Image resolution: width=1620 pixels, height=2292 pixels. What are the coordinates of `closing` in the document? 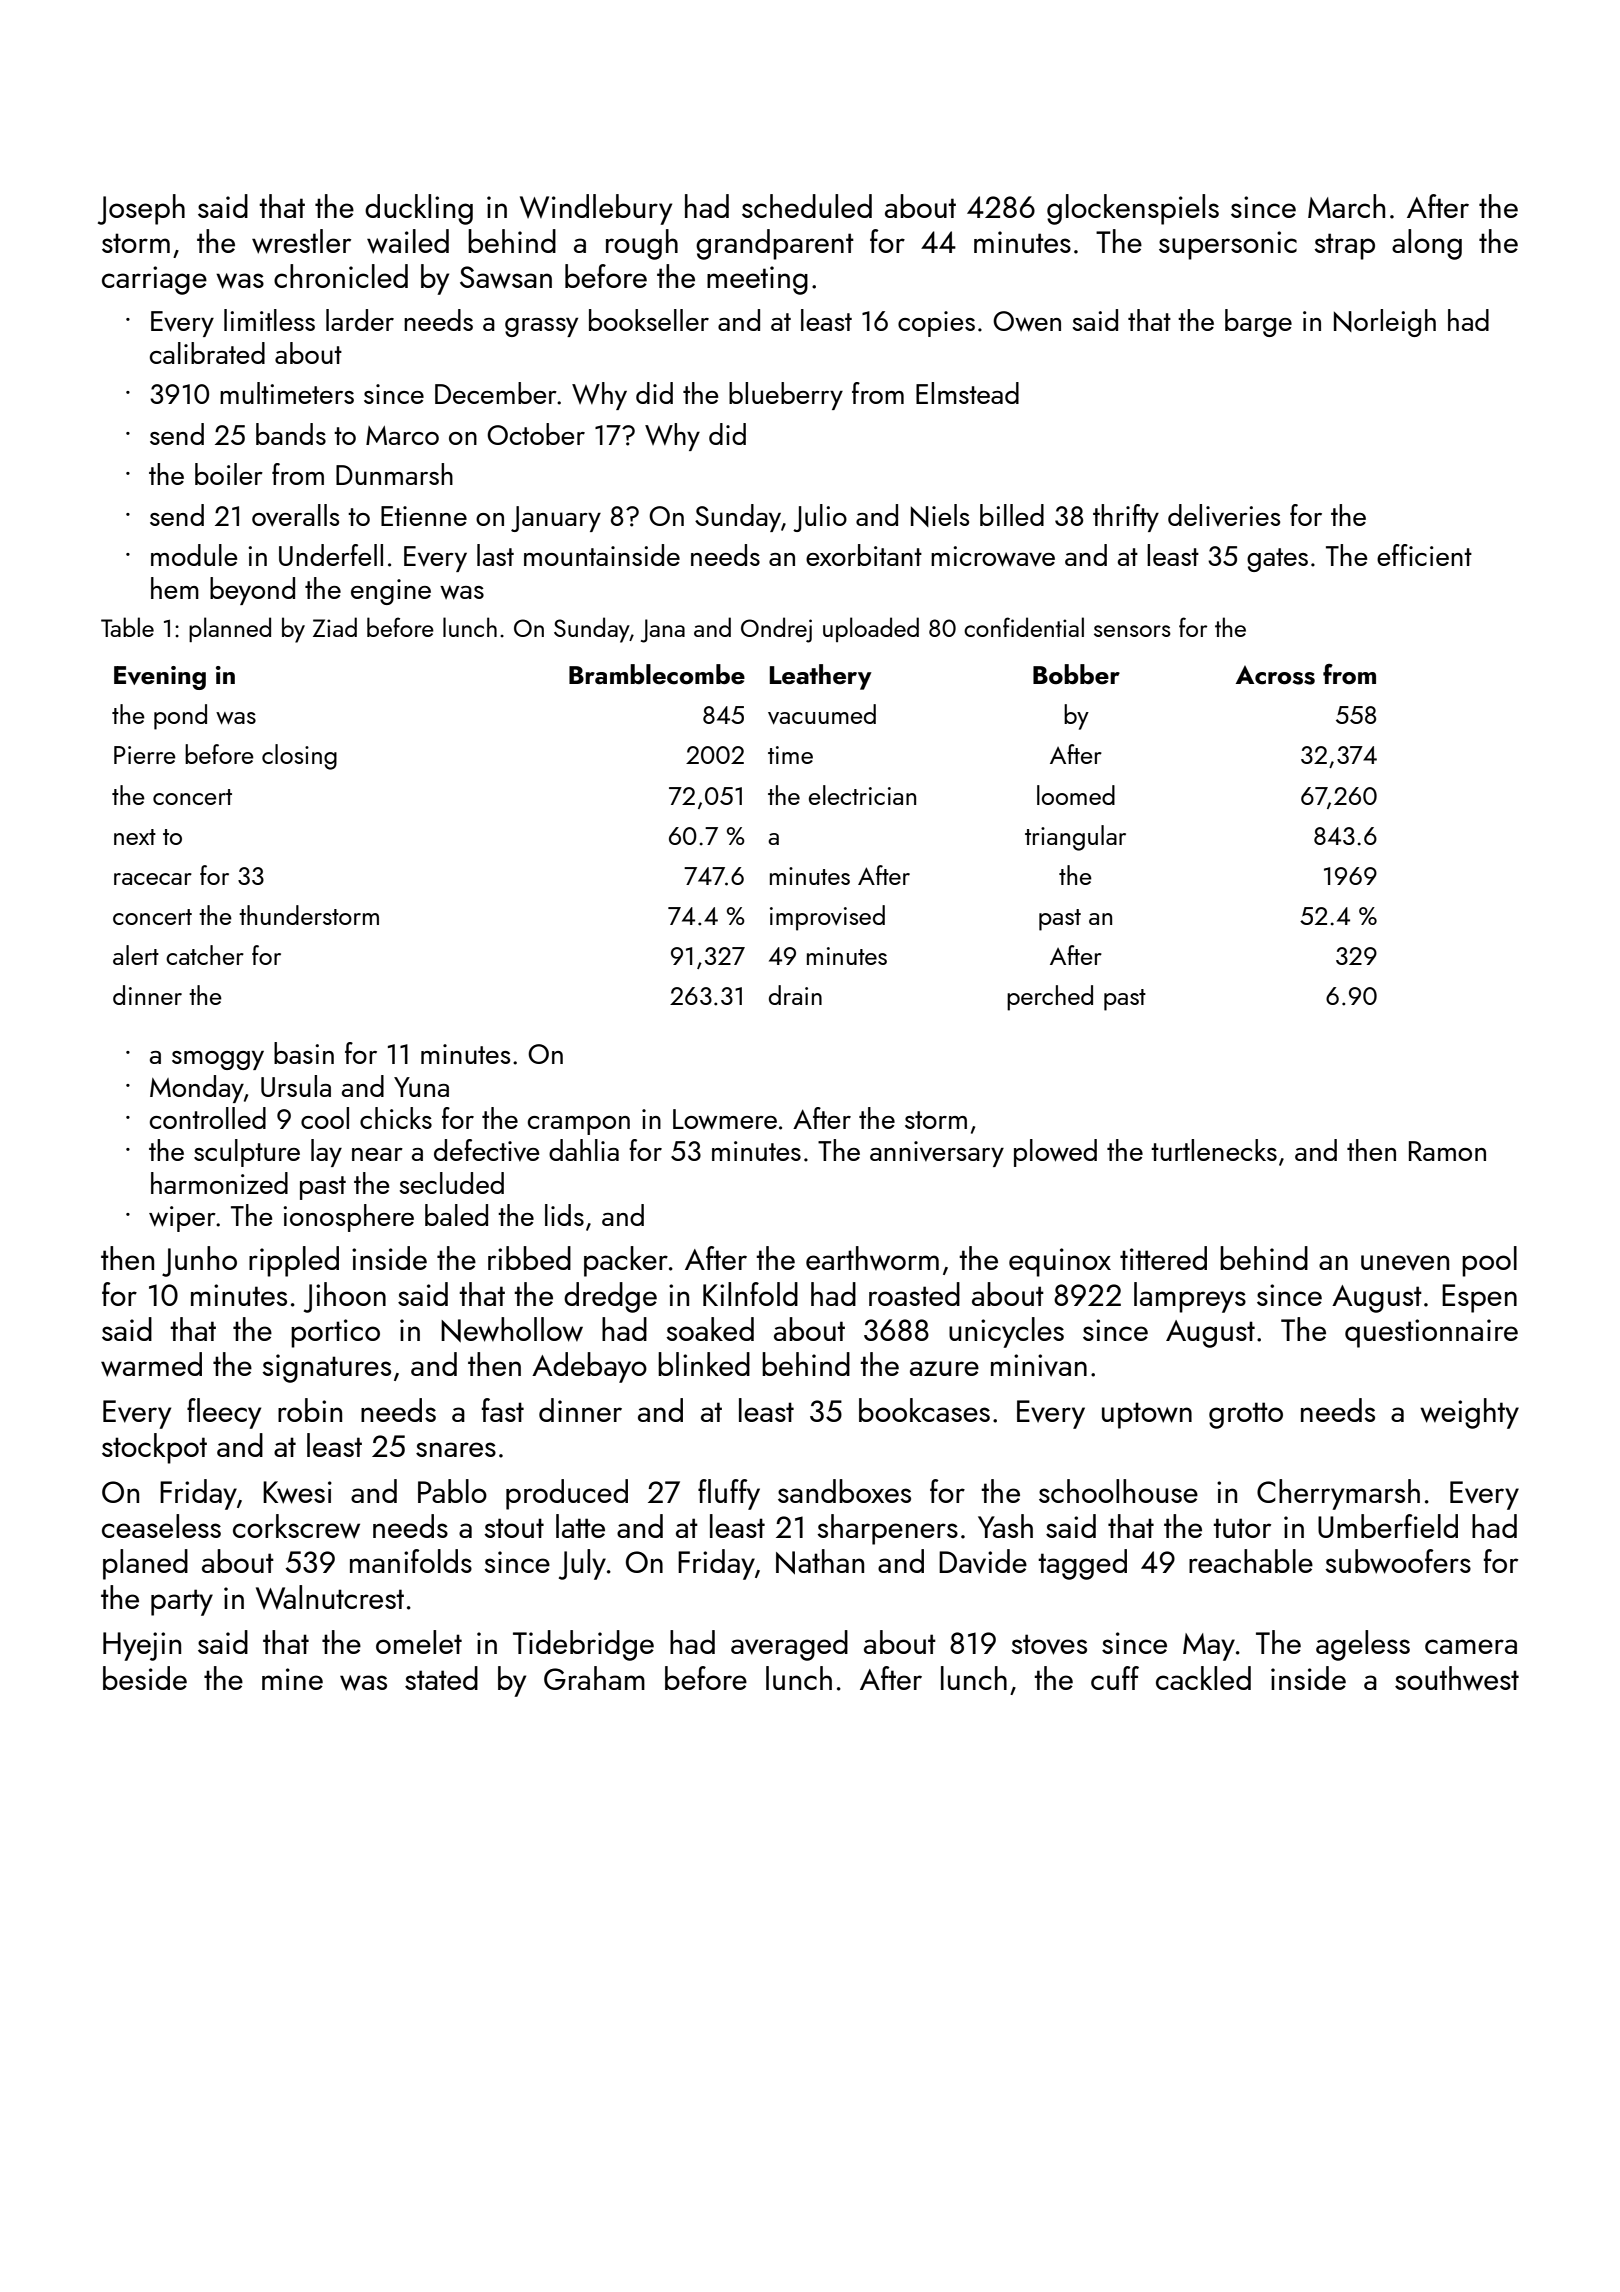 It's located at (299, 757).
